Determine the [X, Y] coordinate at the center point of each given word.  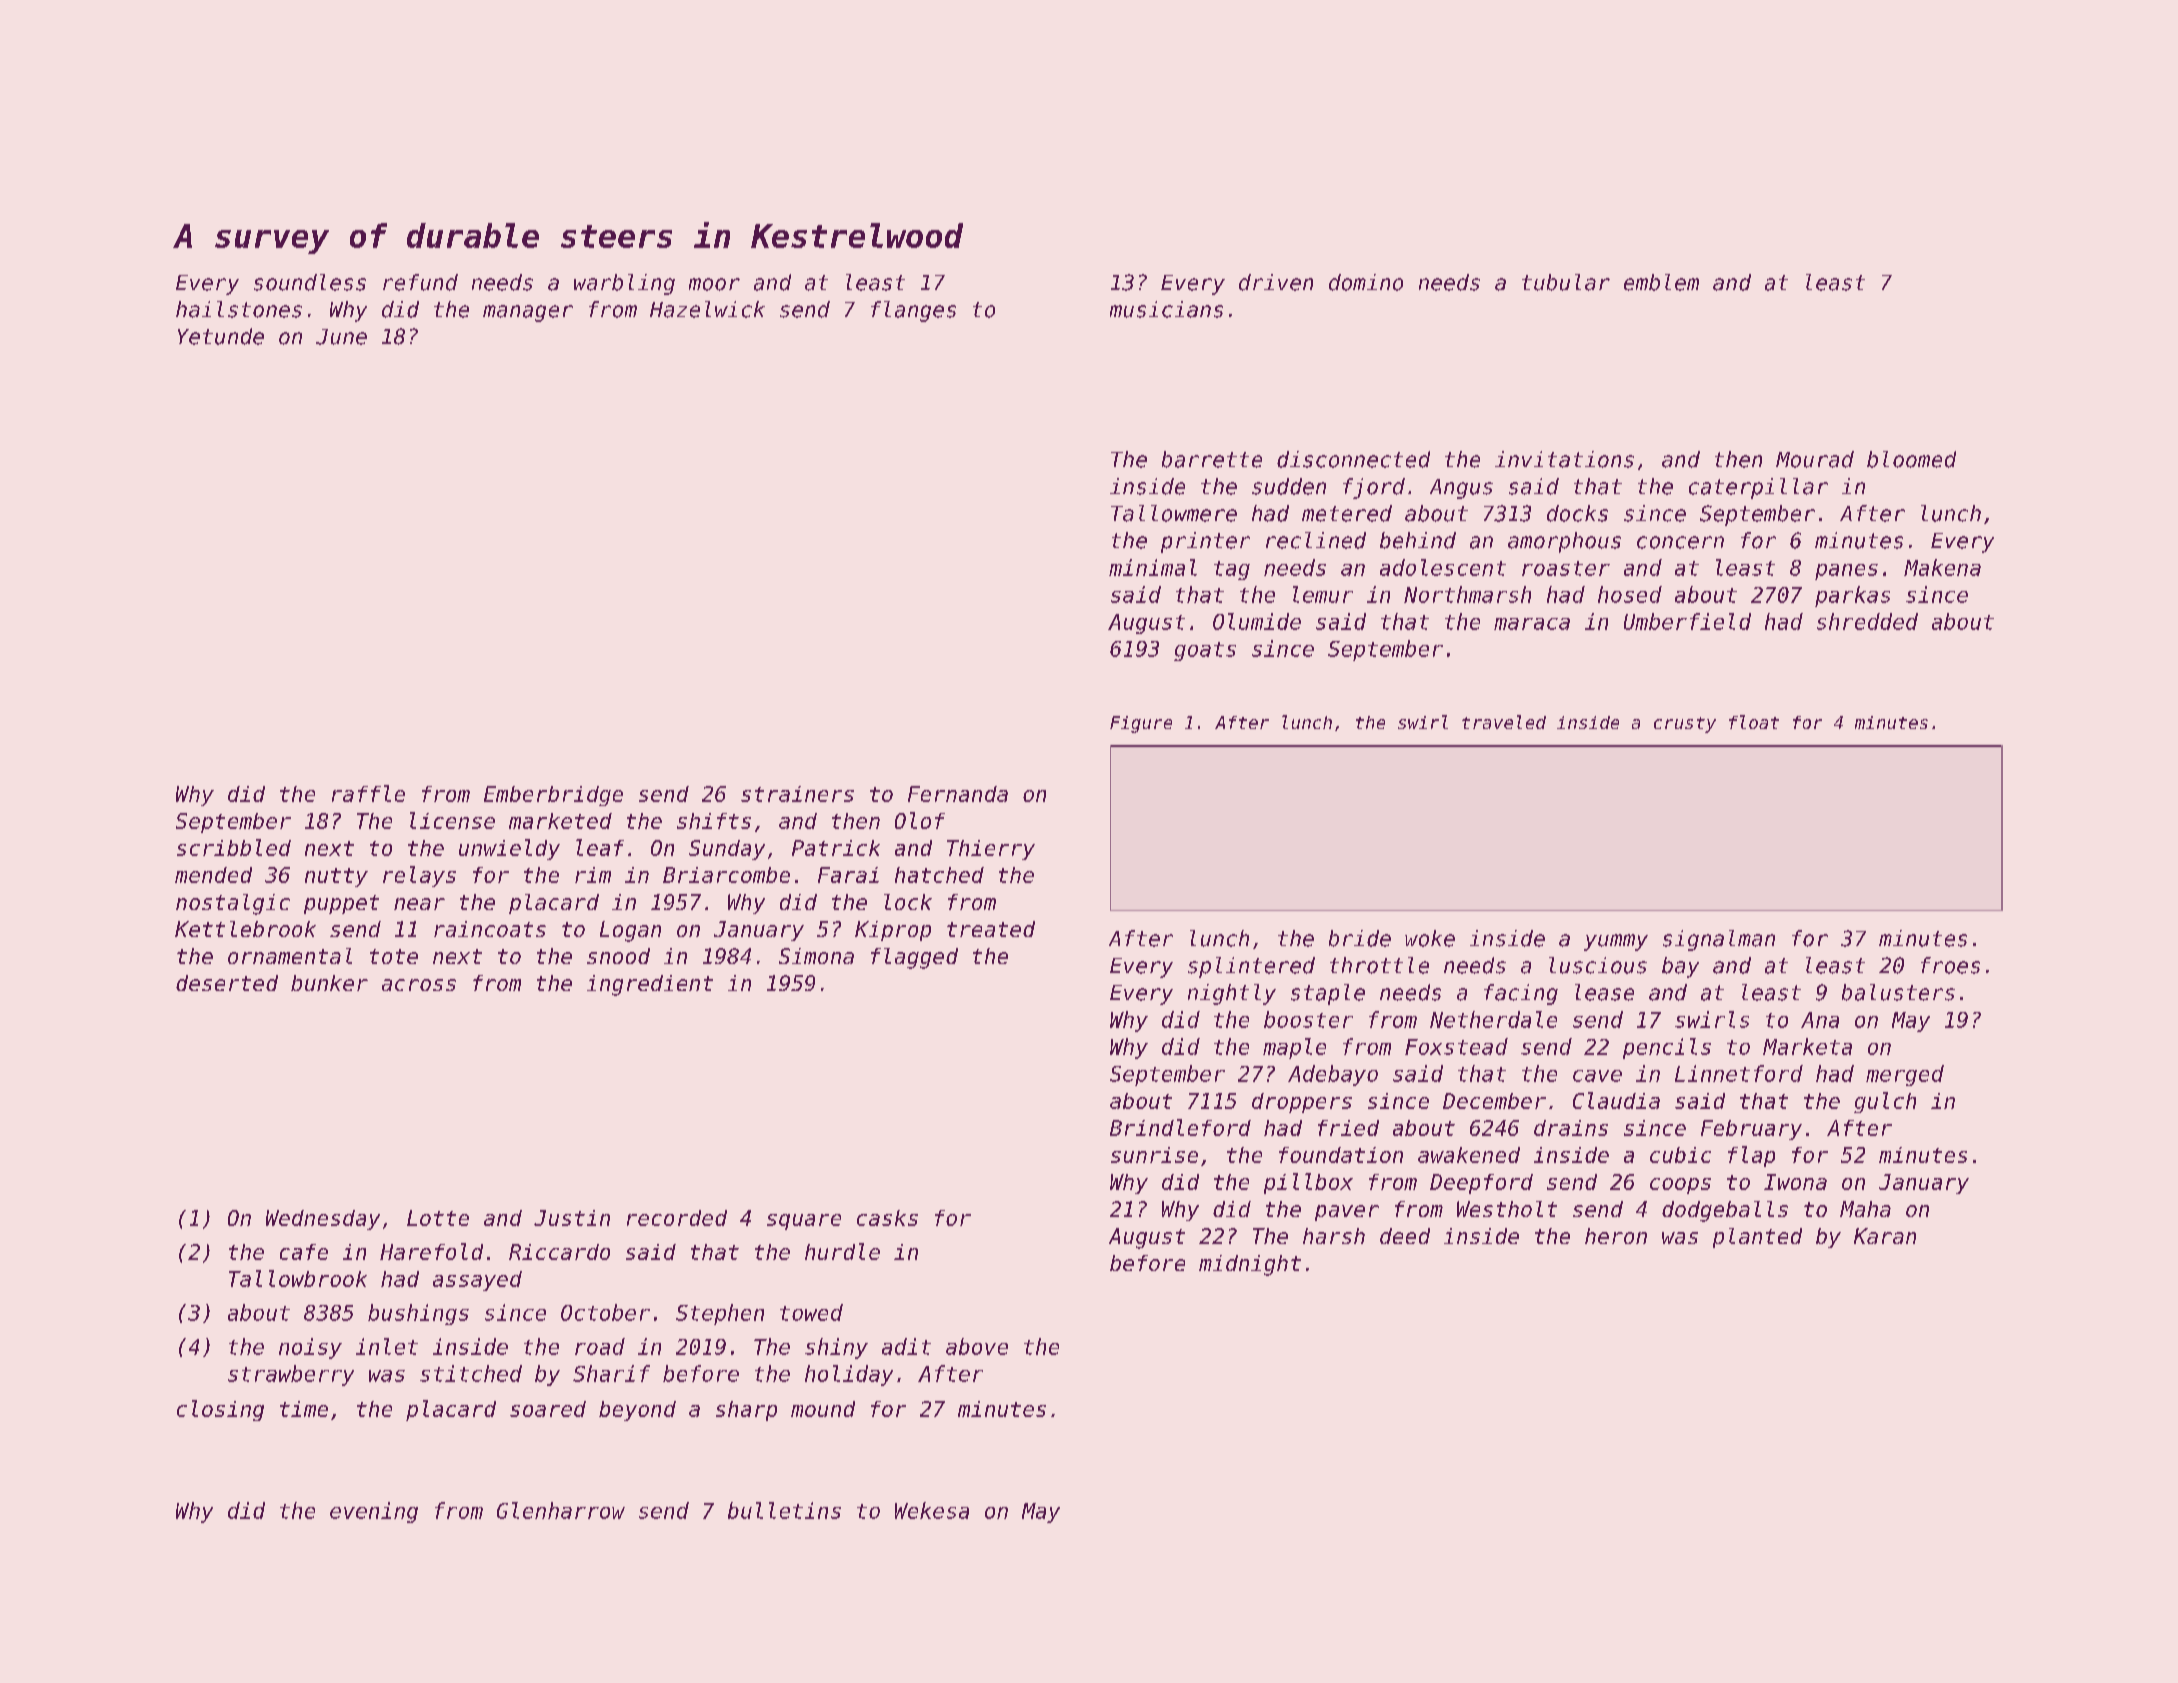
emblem [1661, 282]
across [419, 985]
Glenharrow [561, 1510]
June [341, 337]
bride [1360, 938]
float [1754, 722]
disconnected [1353, 459]
